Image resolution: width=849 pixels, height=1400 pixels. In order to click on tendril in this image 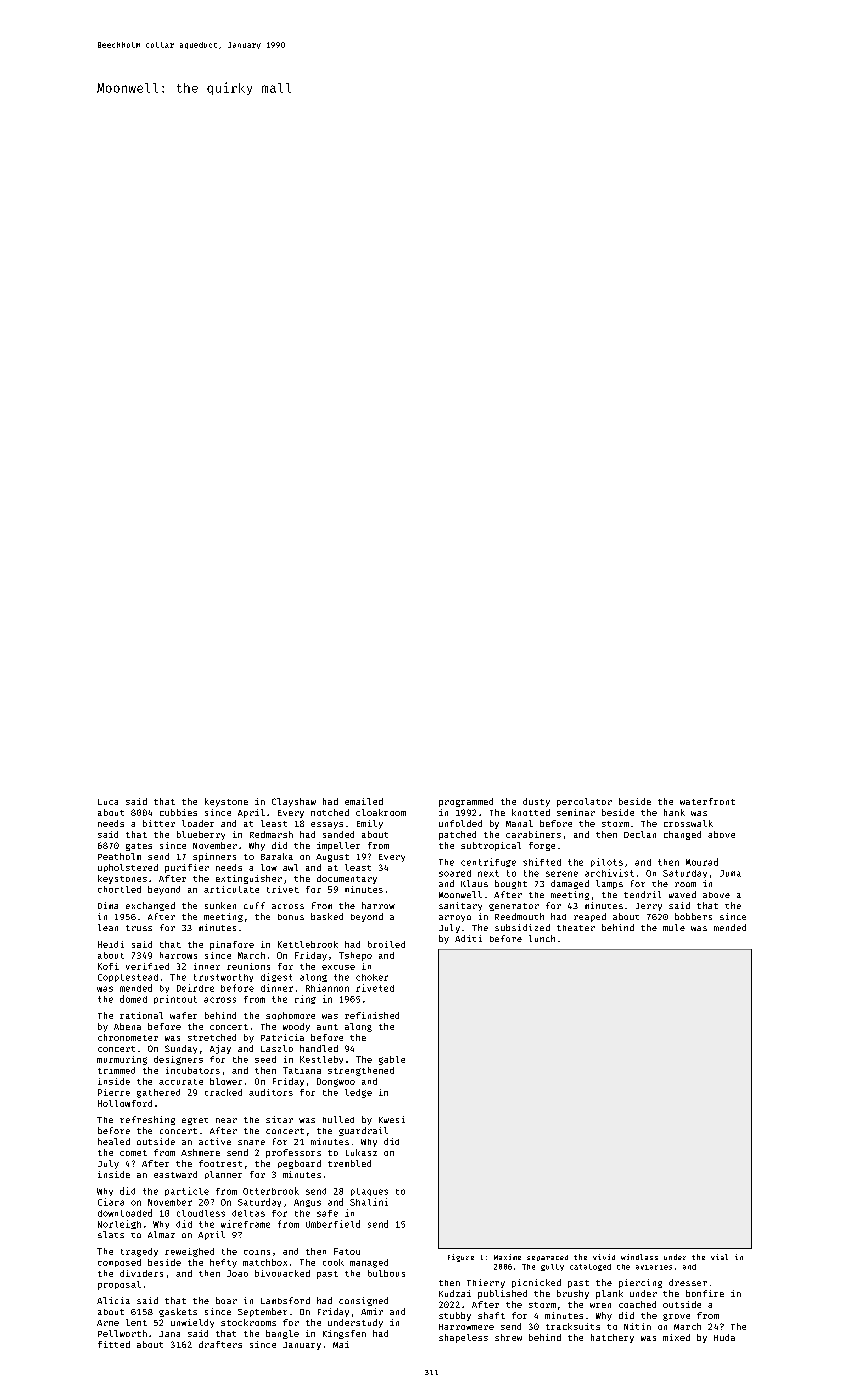, I will do `click(642, 894)`.
